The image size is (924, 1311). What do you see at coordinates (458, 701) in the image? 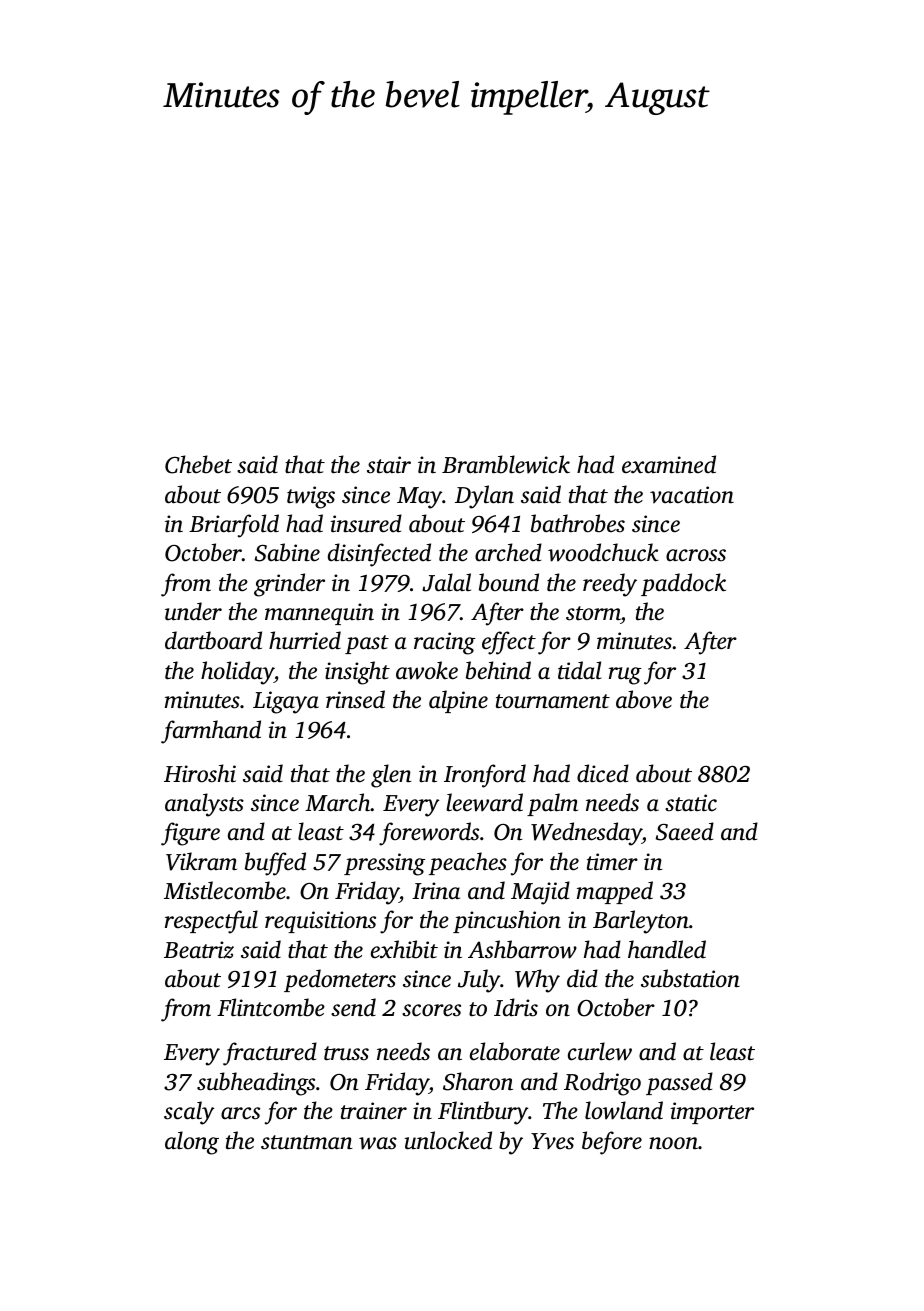
I see `alpine` at bounding box center [458, 701].
